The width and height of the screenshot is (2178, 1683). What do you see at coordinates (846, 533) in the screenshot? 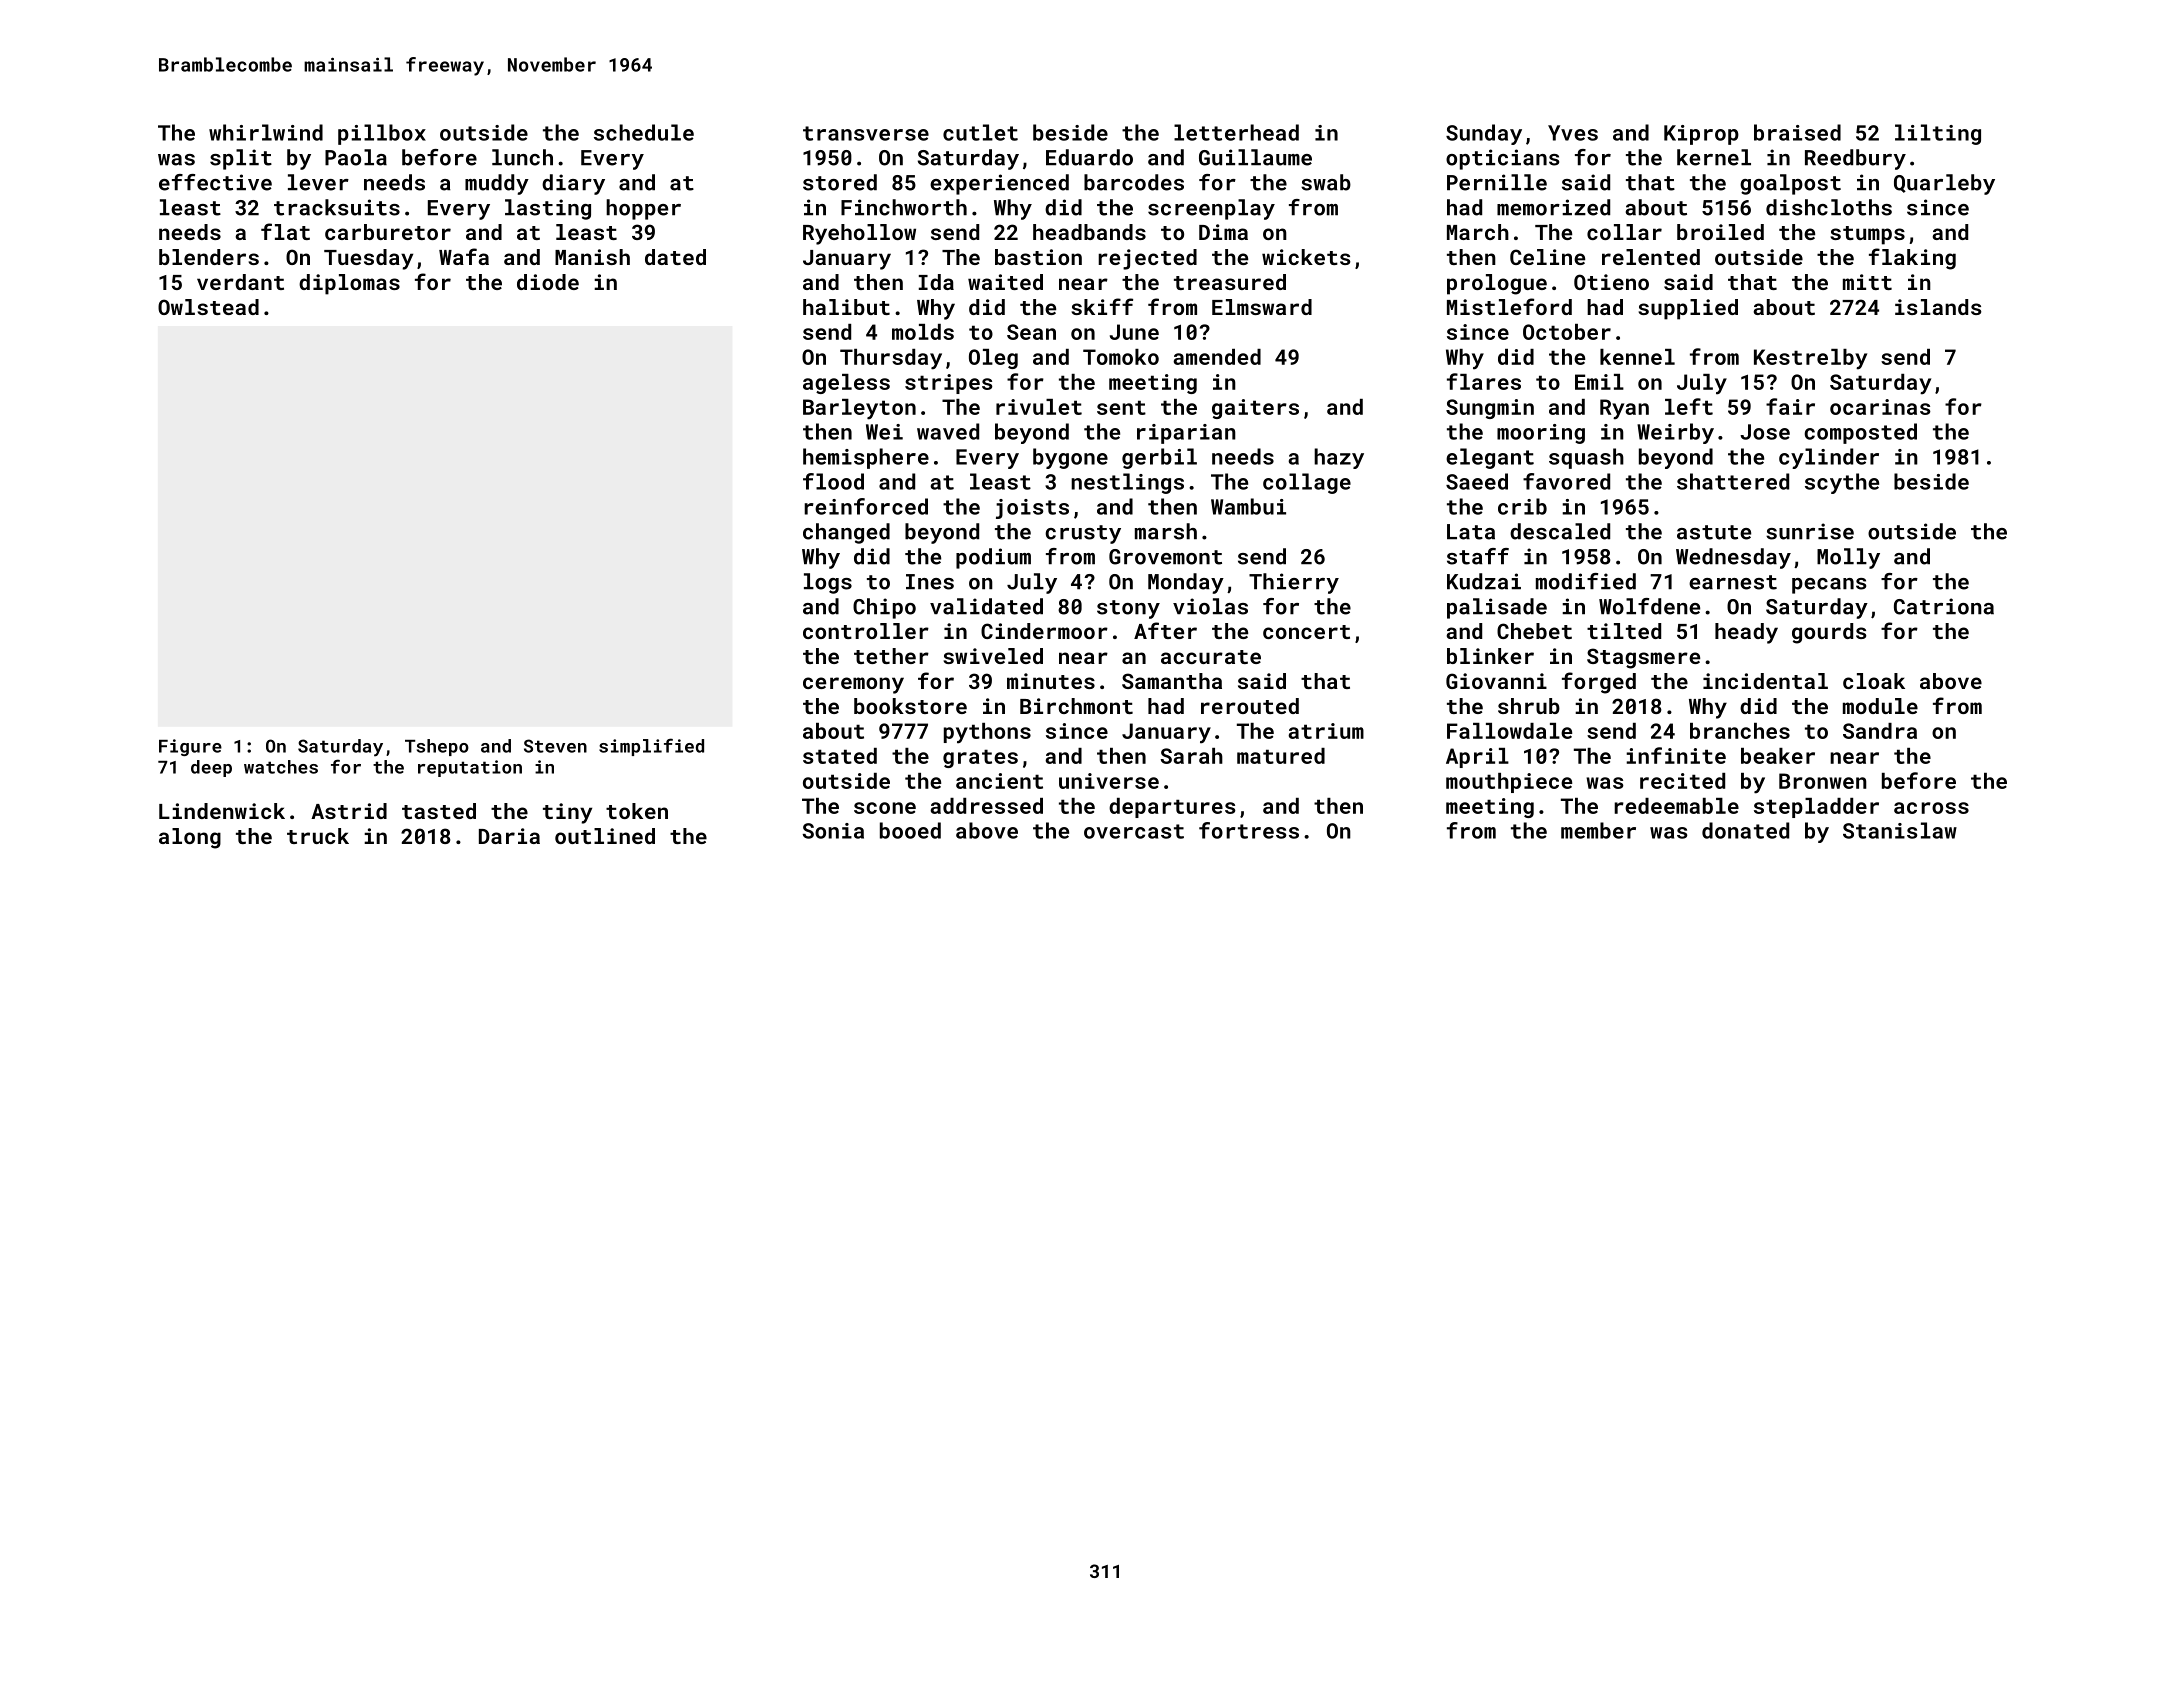
I see `changed` at bounding box center [846, 533].
